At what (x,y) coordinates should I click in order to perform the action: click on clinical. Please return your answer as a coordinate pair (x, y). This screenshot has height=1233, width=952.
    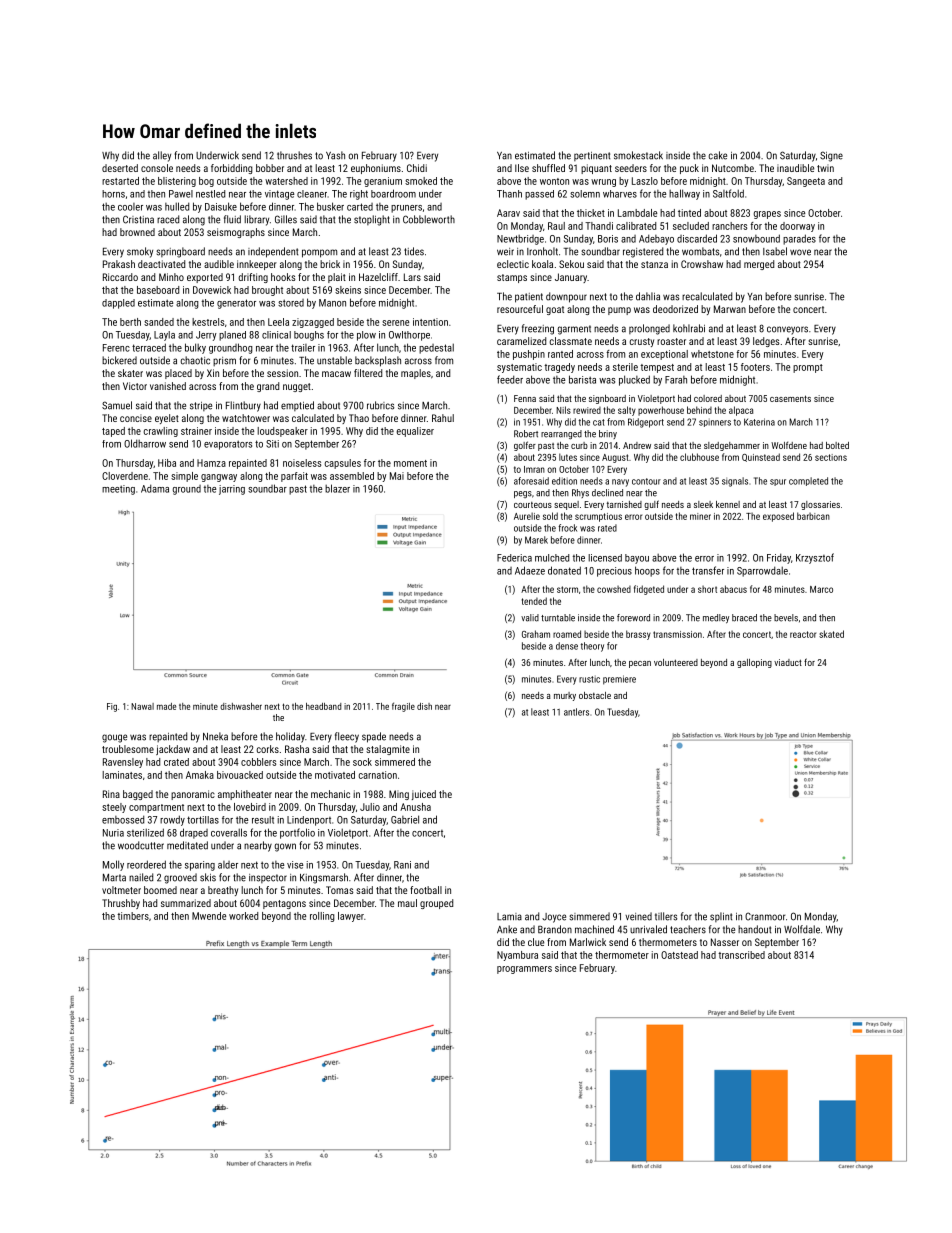
    Looking at the image, I should click on (276, 335).
